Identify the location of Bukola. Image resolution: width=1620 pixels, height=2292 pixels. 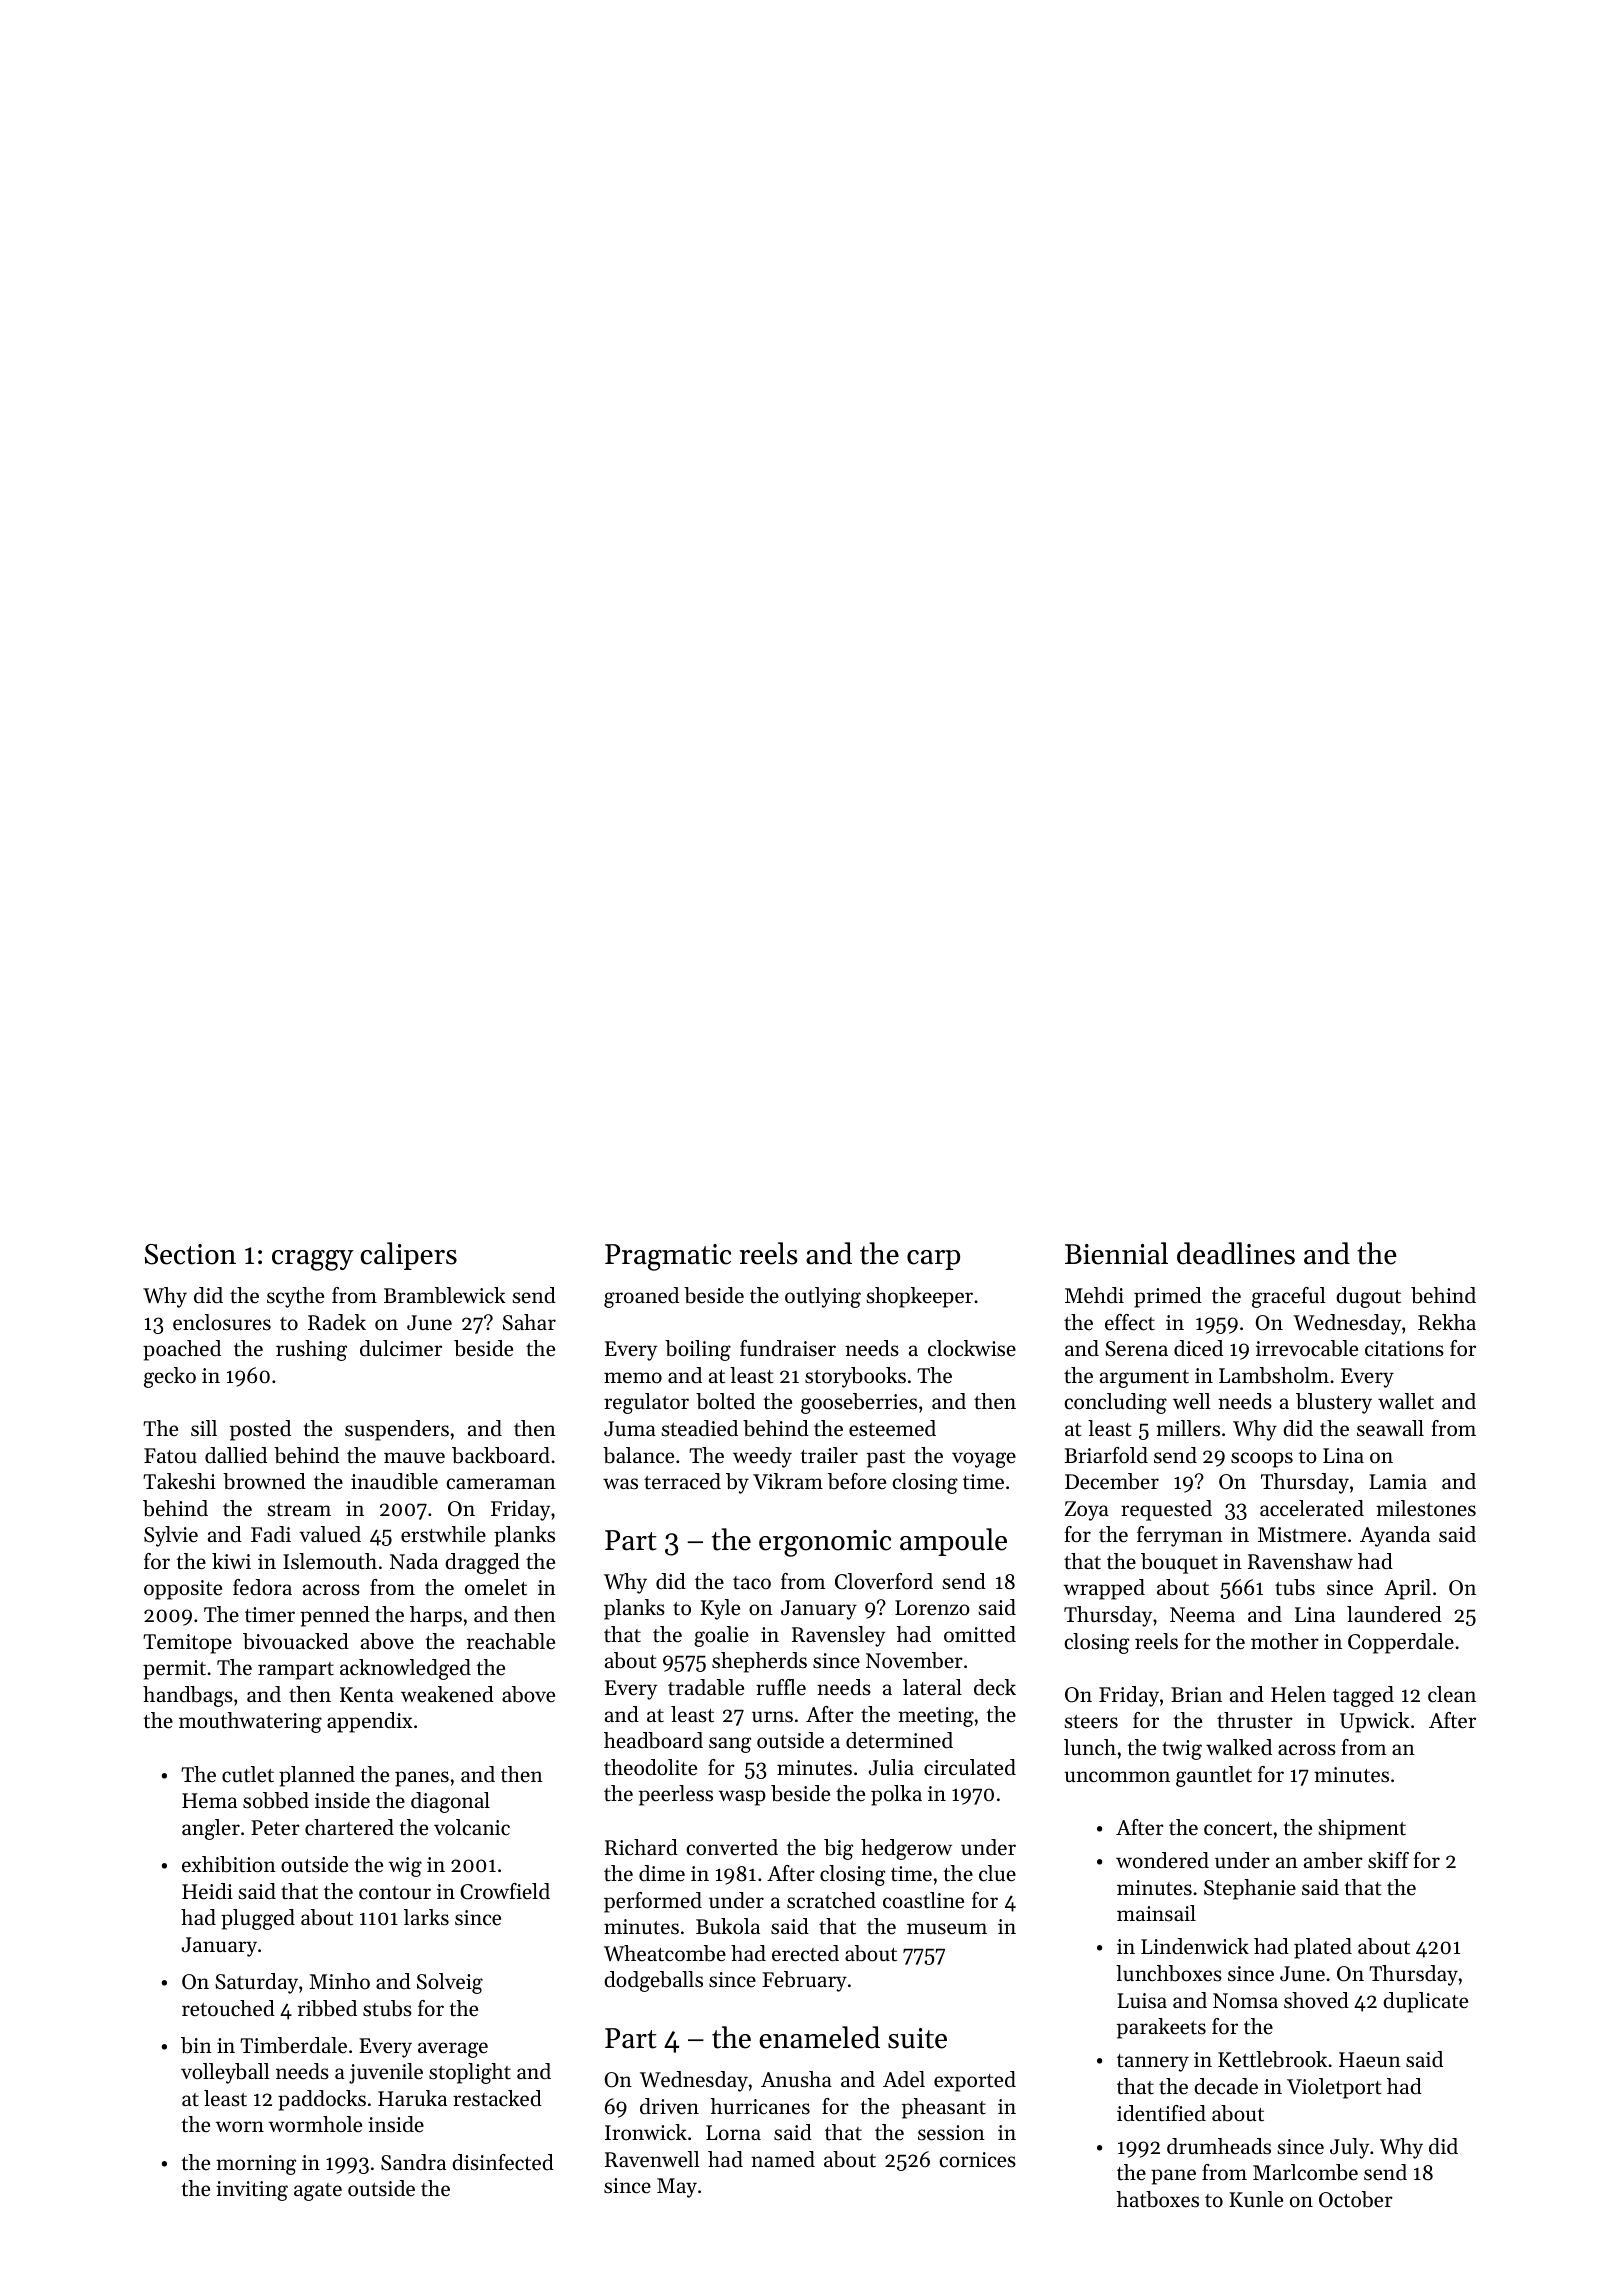
(728, 1926).
